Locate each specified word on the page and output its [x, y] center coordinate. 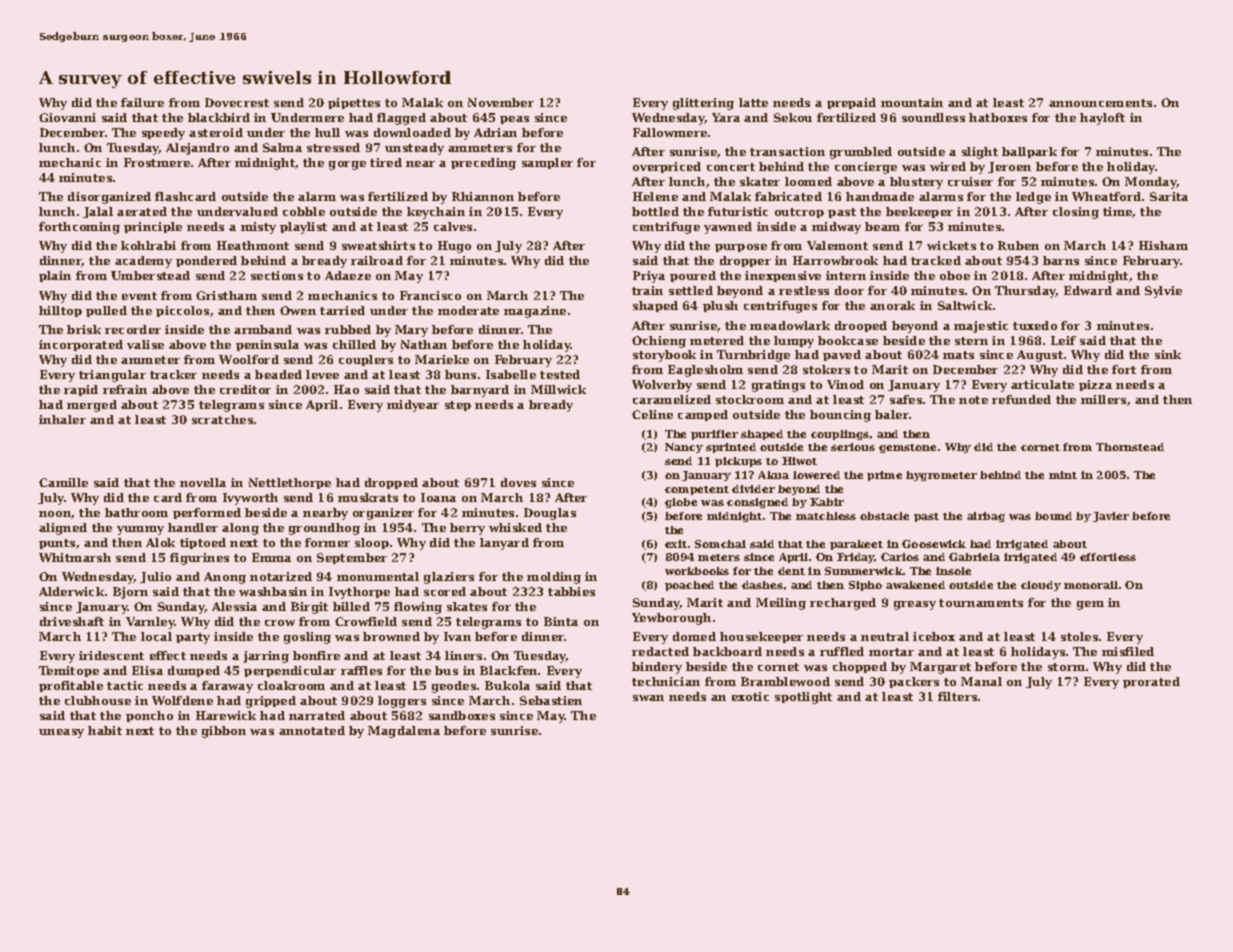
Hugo [454, 247]
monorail [1091, 585]
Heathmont [253, 245]
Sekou [793, 117]
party [193, 638]
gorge [347, 165]
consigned [757, 503]
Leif [1063, 340]
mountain [912, 102]
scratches [222, 419]
